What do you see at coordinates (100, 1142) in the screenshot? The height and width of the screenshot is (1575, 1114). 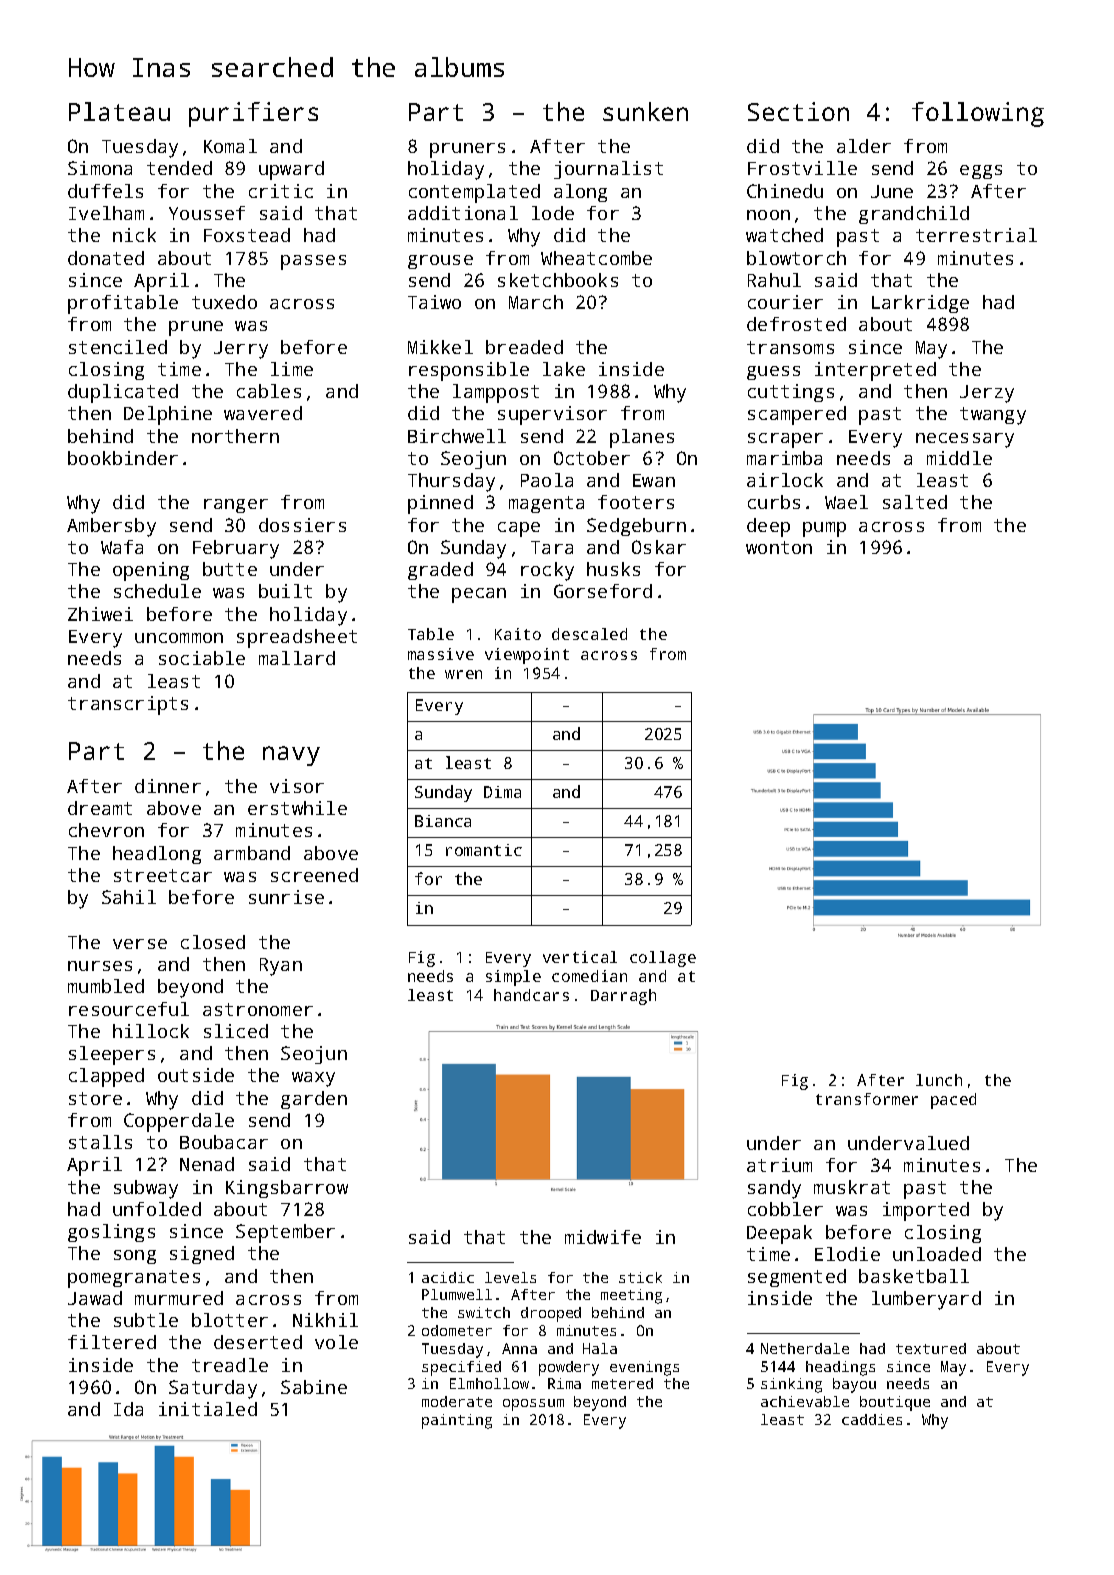 I see `stalls` at bounding box center [100, 1142].
